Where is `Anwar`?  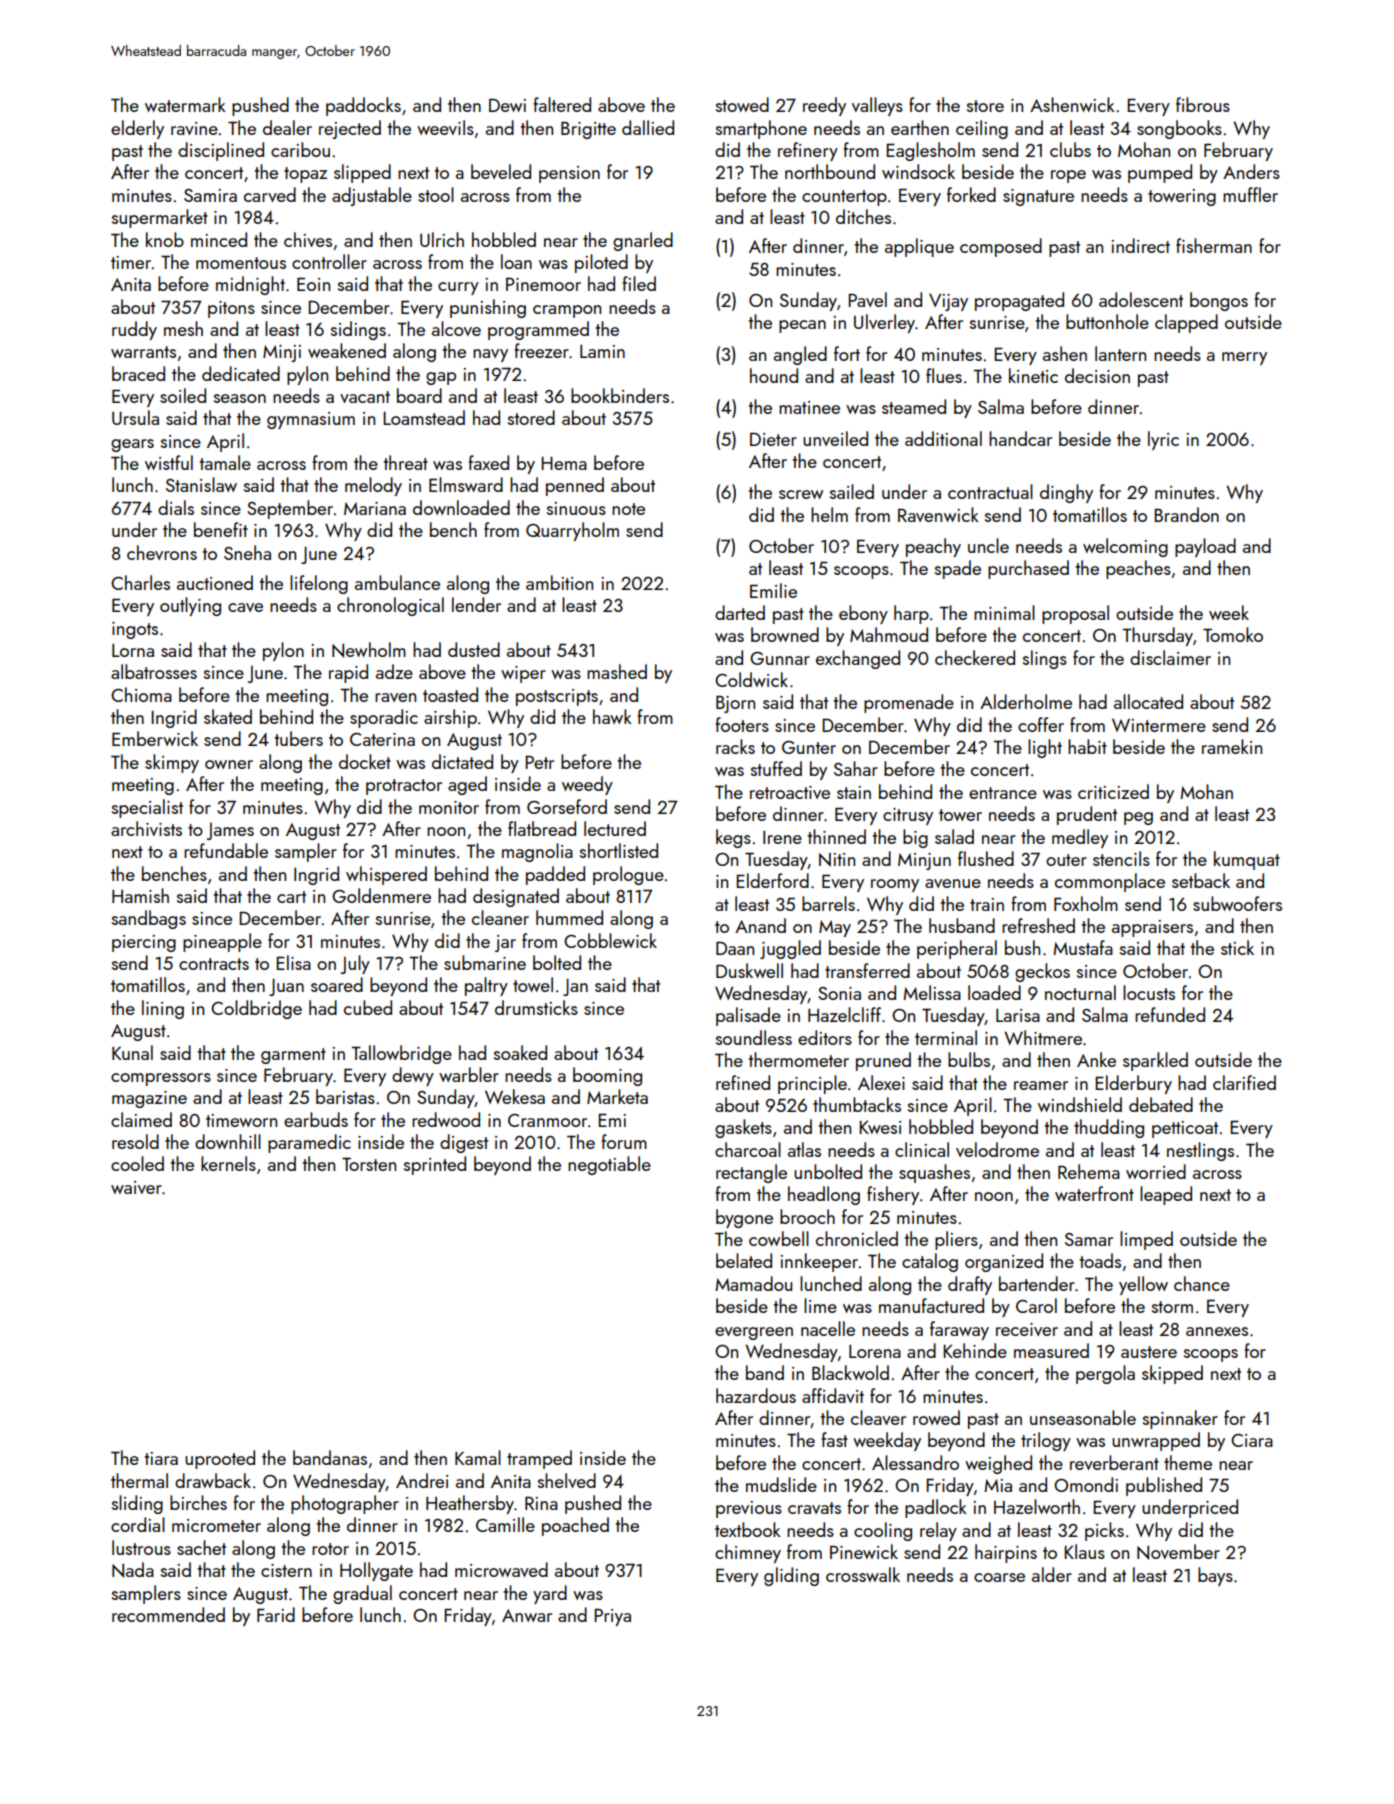 Anwar is located at coordinates (527, 1615).
